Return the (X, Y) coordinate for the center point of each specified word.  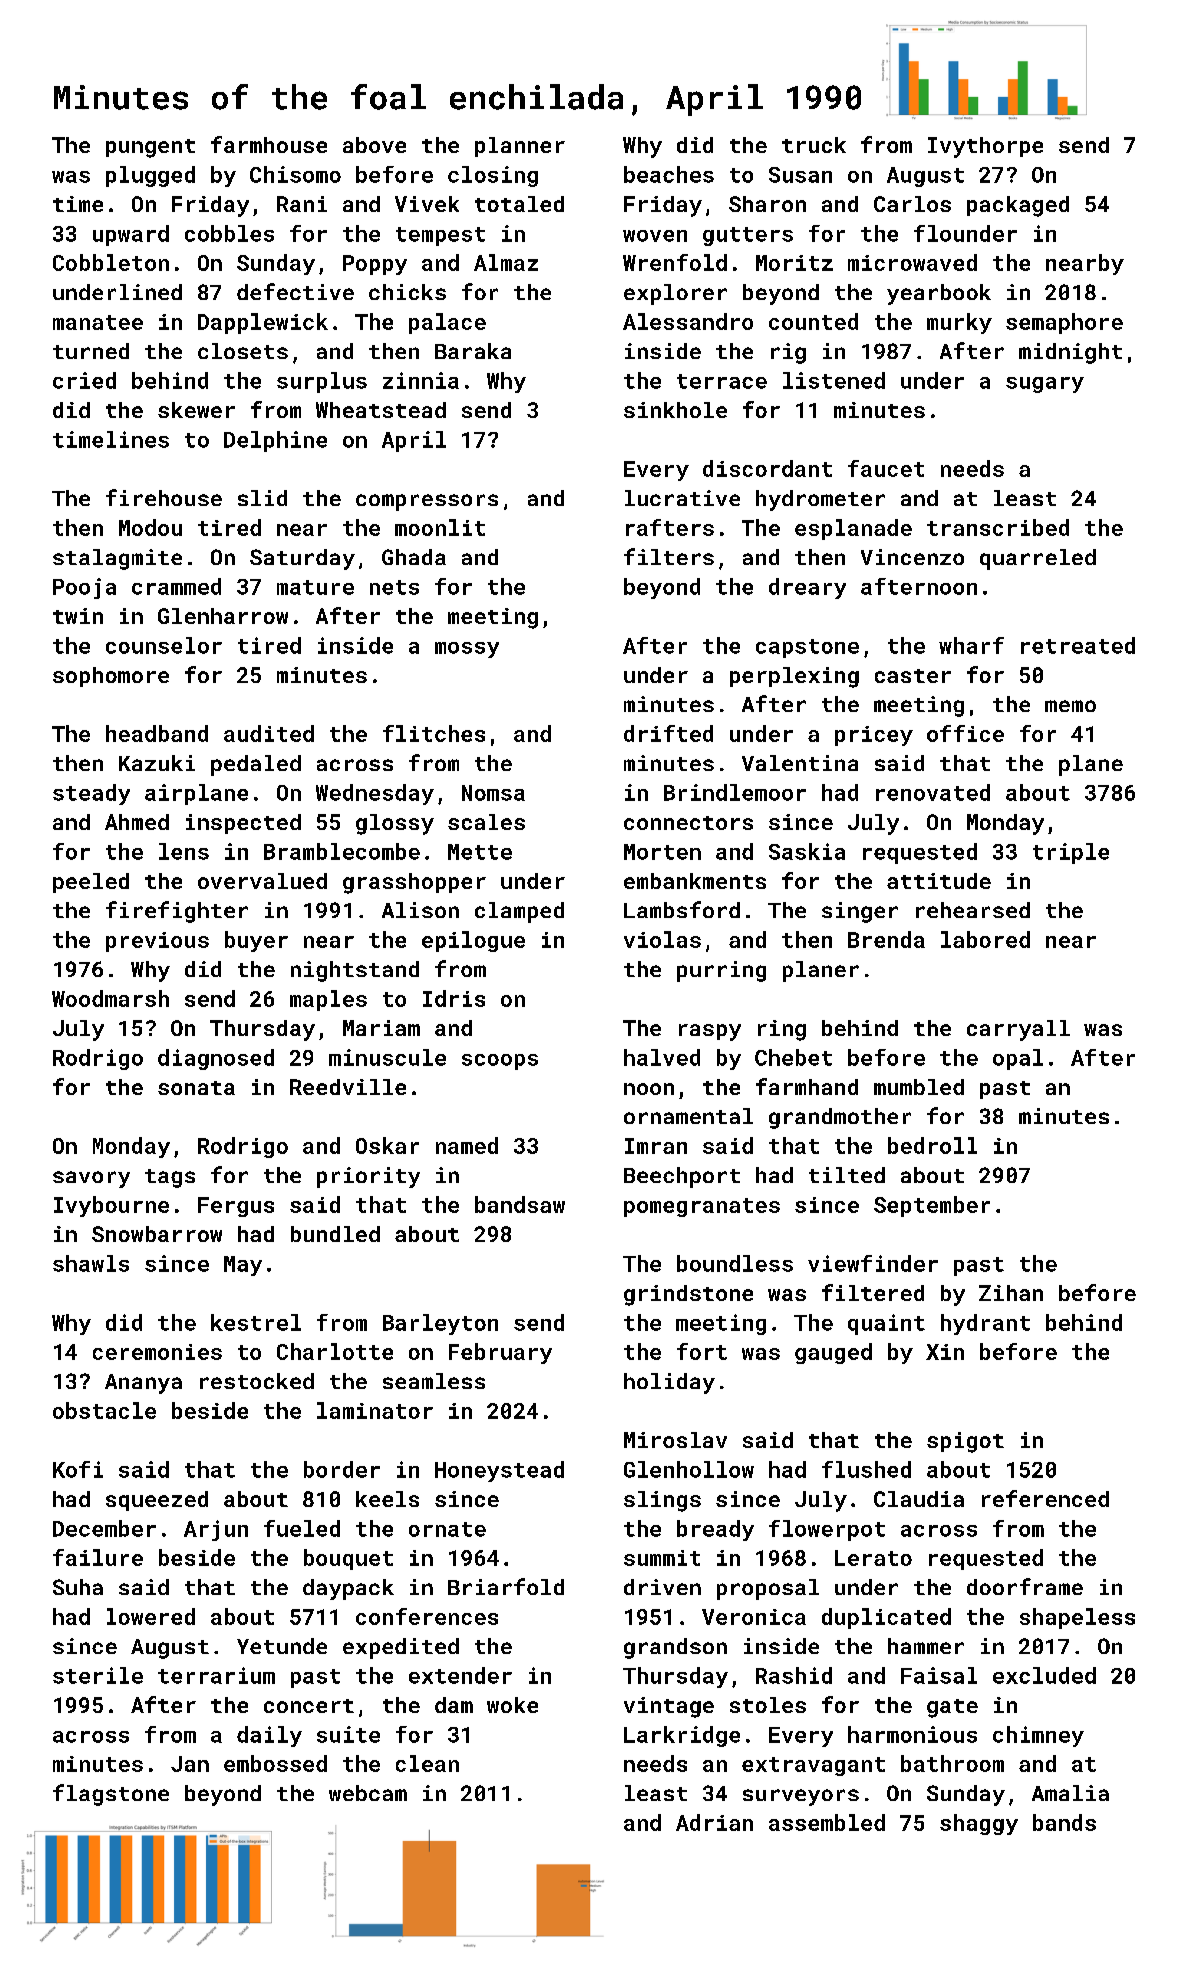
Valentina (800, 763)
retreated (1078, 645)
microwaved (912, 262)
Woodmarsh (110, 998)
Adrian (714, 1822)
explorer (675, 294)
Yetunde (282, 1646)
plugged (150, 176)
